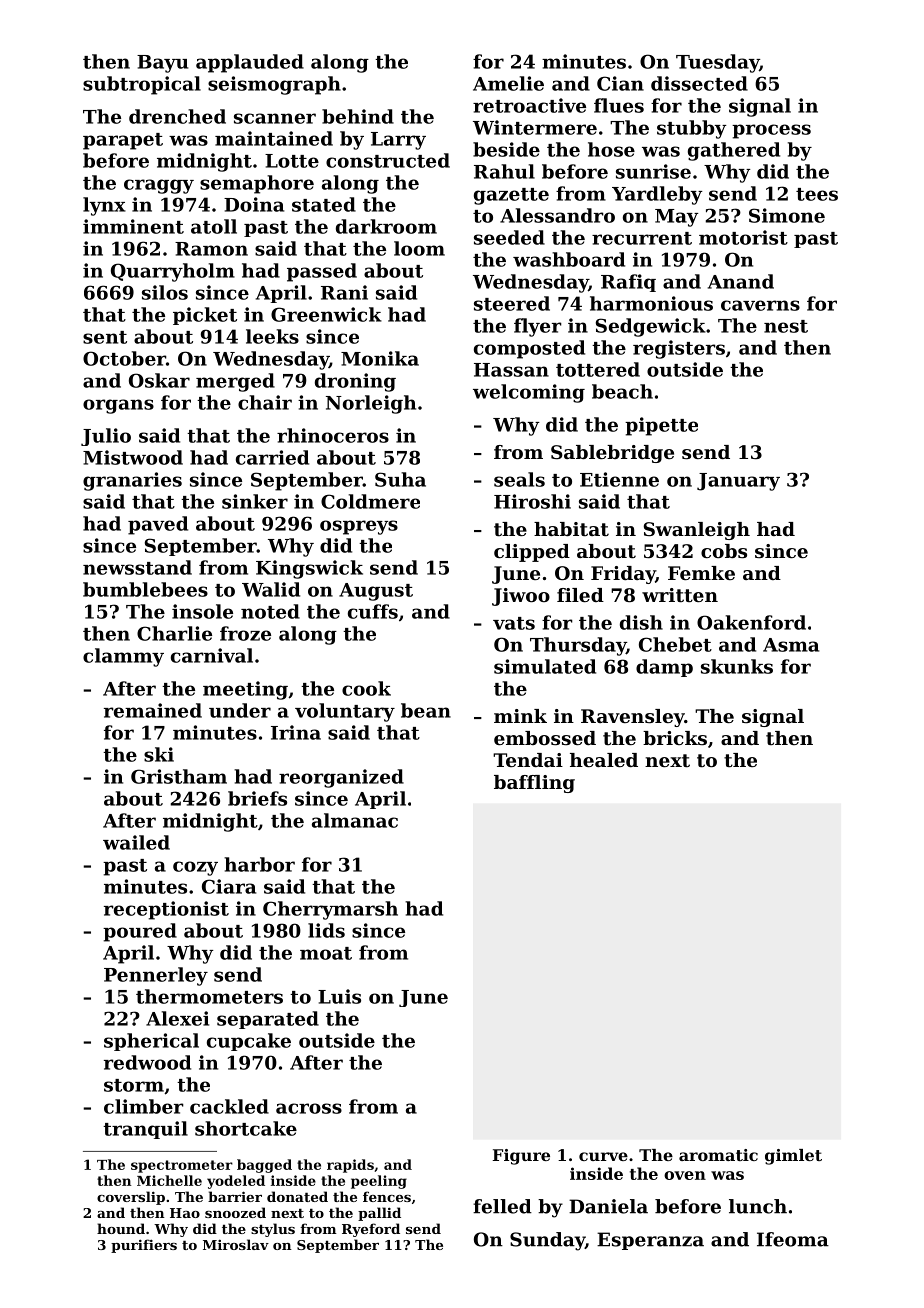  What do you see at coordinates (521, 1157) in the screenshot?
I see `Figure` at bounding box center [521, 1157].
